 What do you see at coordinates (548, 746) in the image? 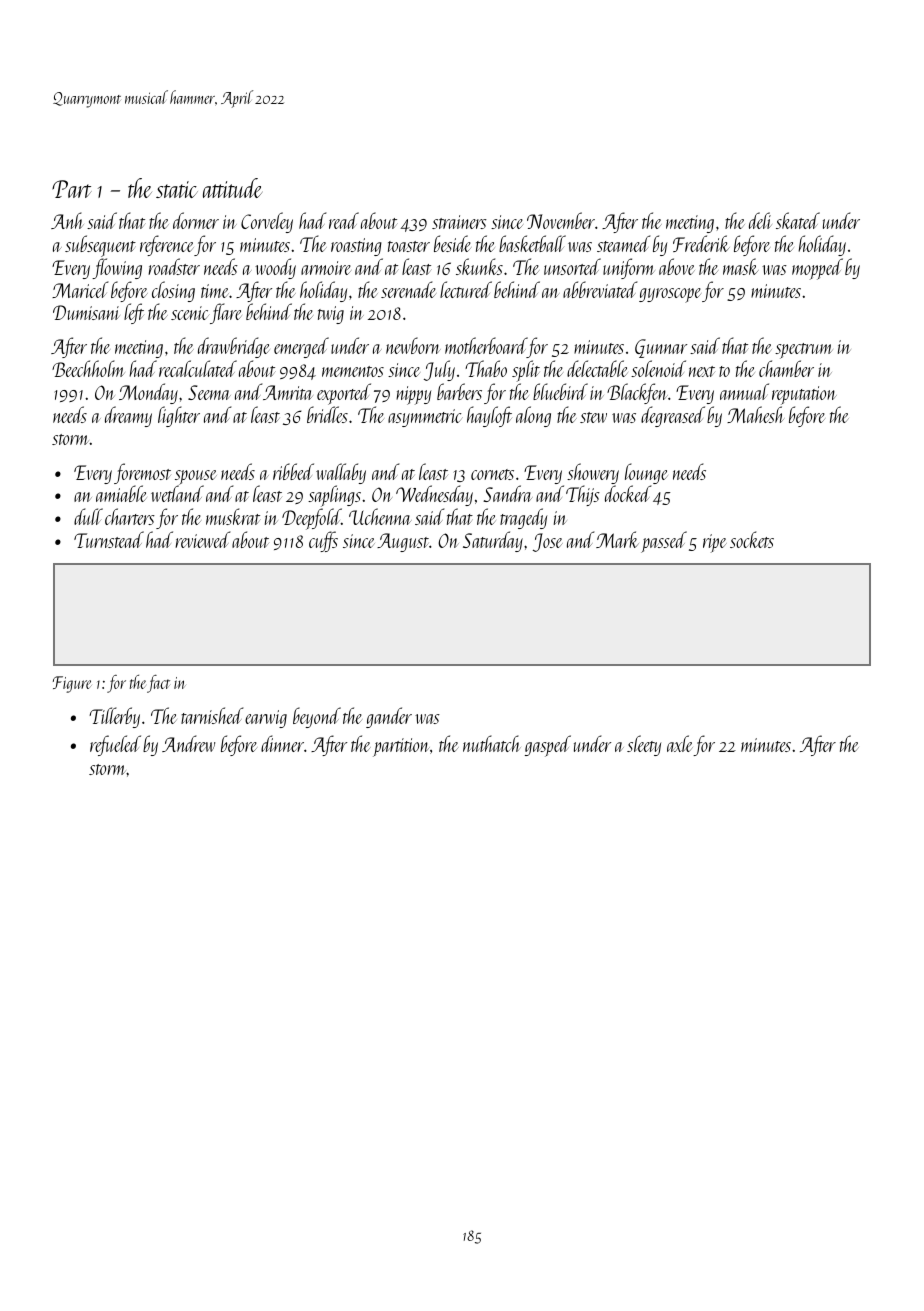
I see `gasped` at bounding box center [548, 746].
